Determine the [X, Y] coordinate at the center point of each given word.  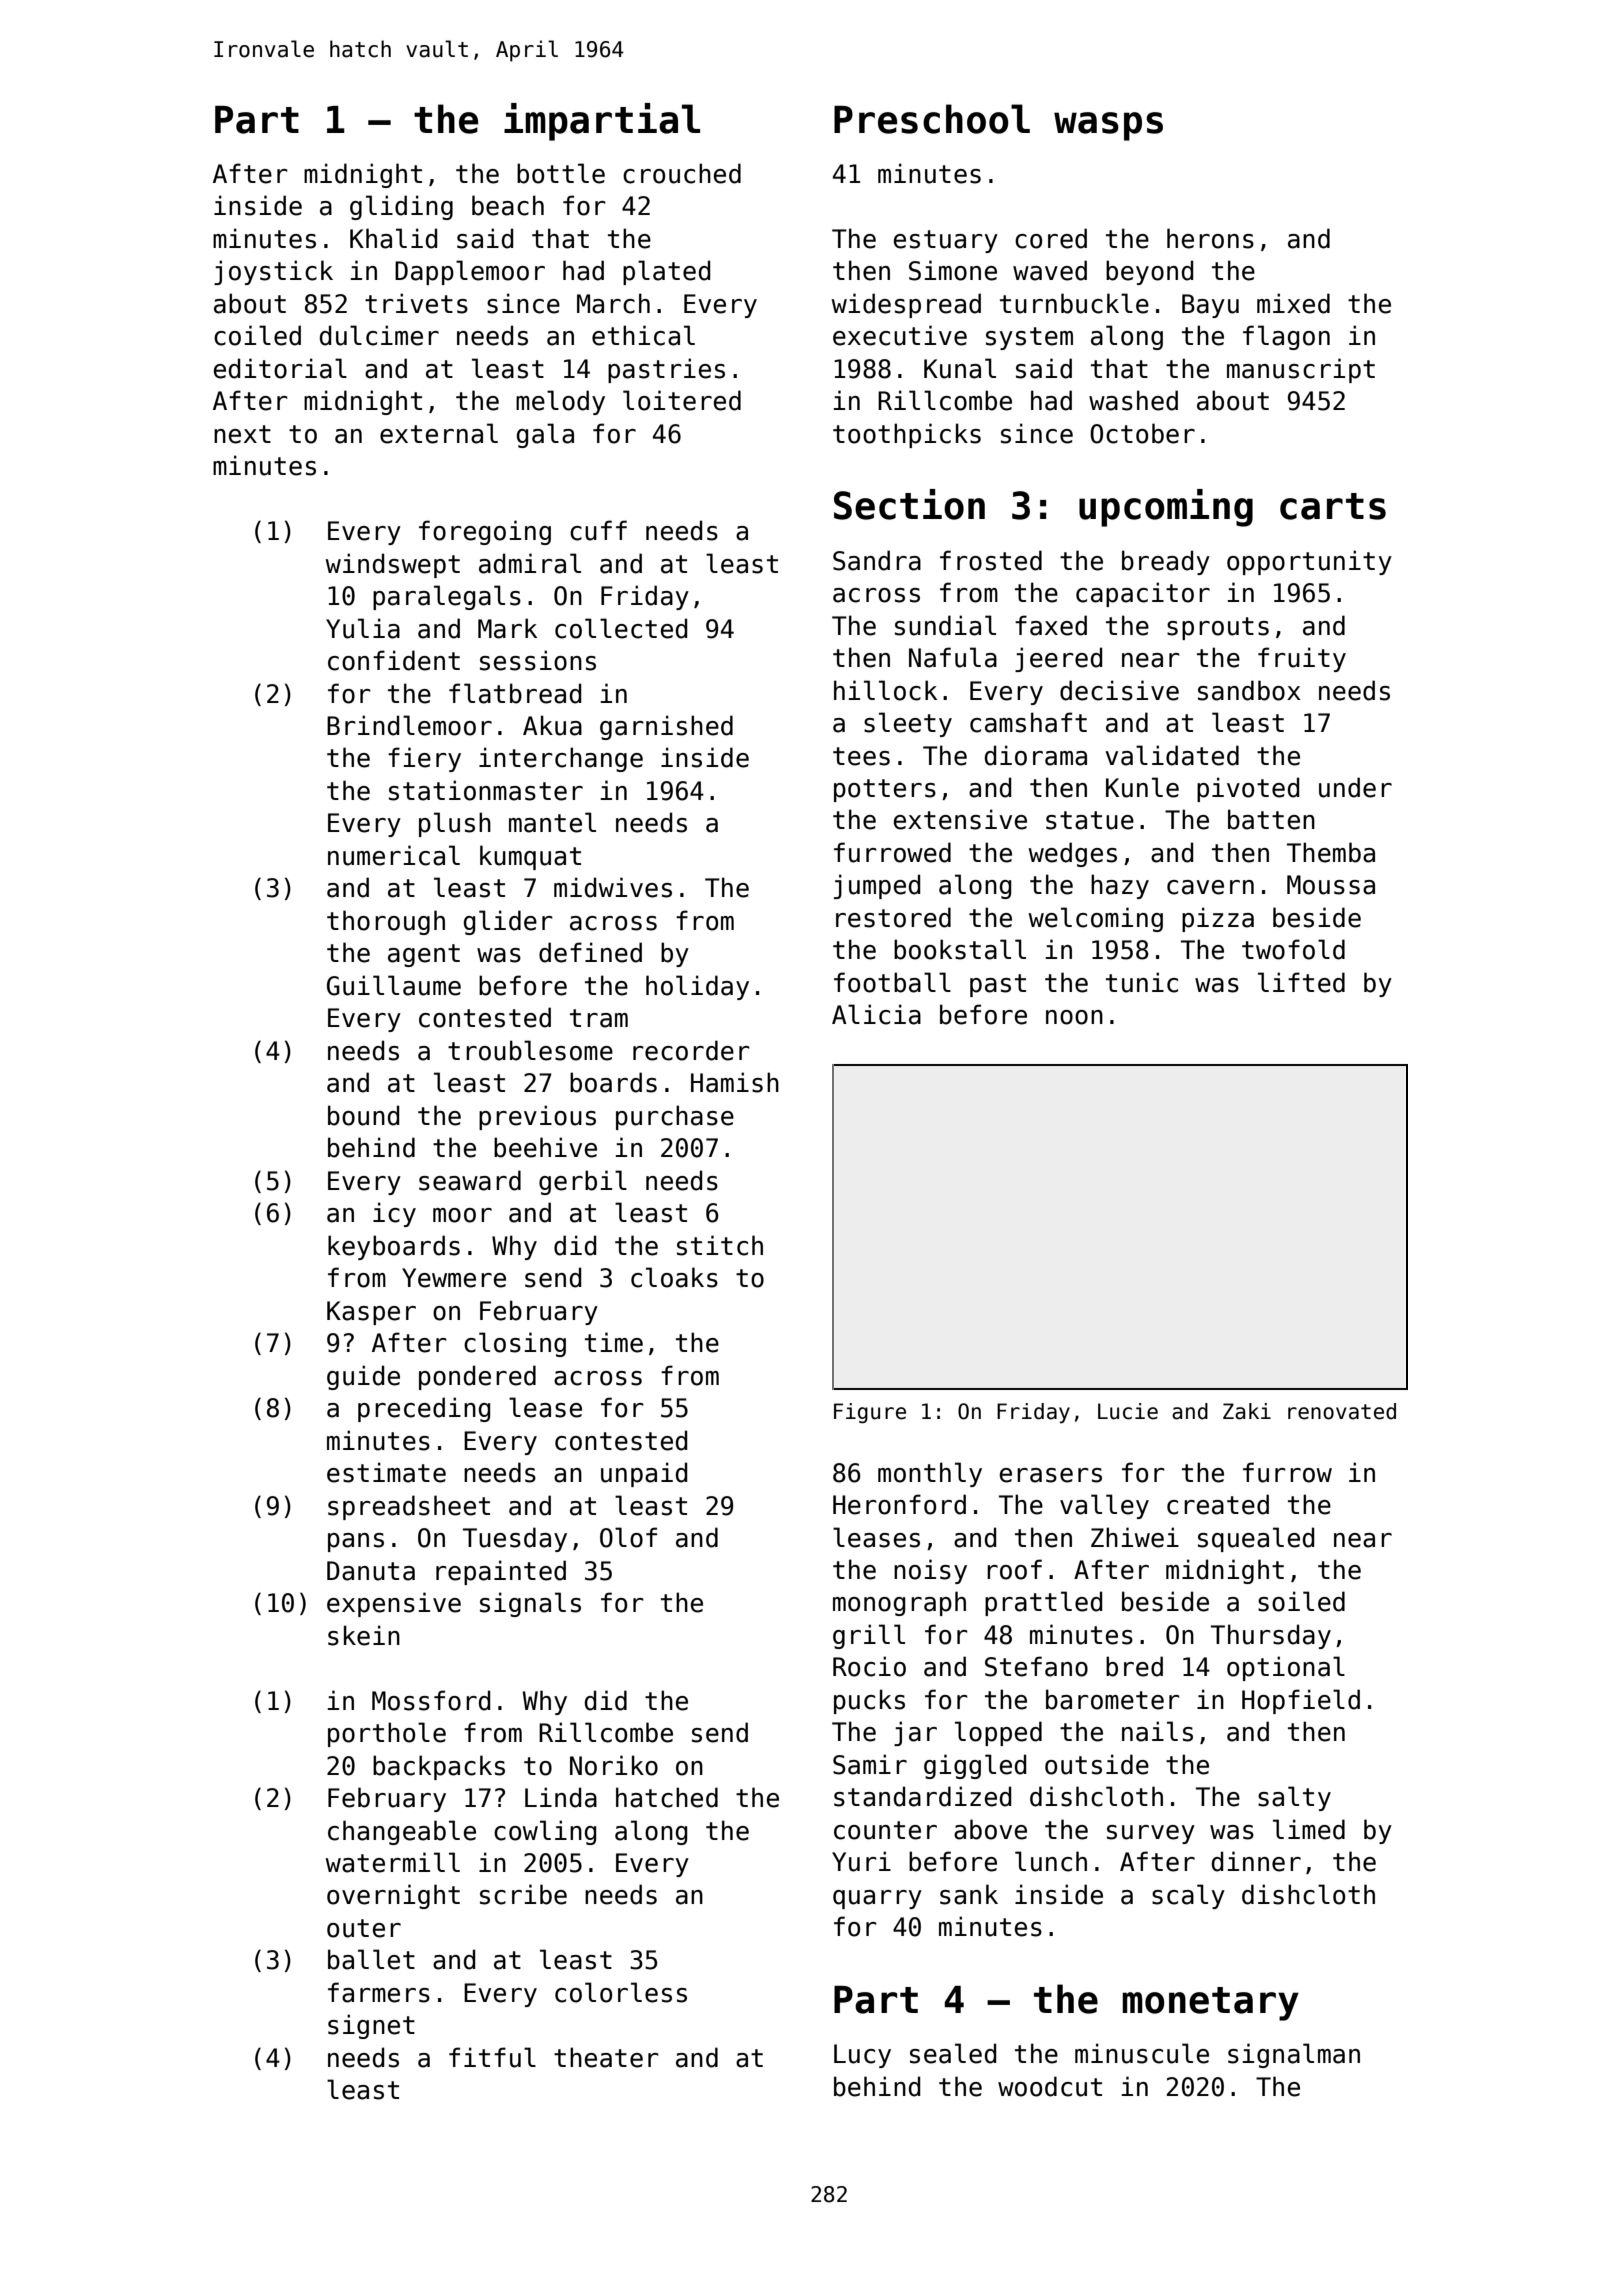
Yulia [363, 628]
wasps [1108, 126]
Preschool [932, 119]
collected [621, 628]
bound [363, 1115]
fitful [492, 2057]
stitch [720, 1245]
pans [356, 1542]
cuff [598, 530]
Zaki [1247, 1411]
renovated [1342, 1411]
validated [1172, 755]
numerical [394, 855]
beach [508, 205]
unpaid [644, 1474]
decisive [1119, 690]
